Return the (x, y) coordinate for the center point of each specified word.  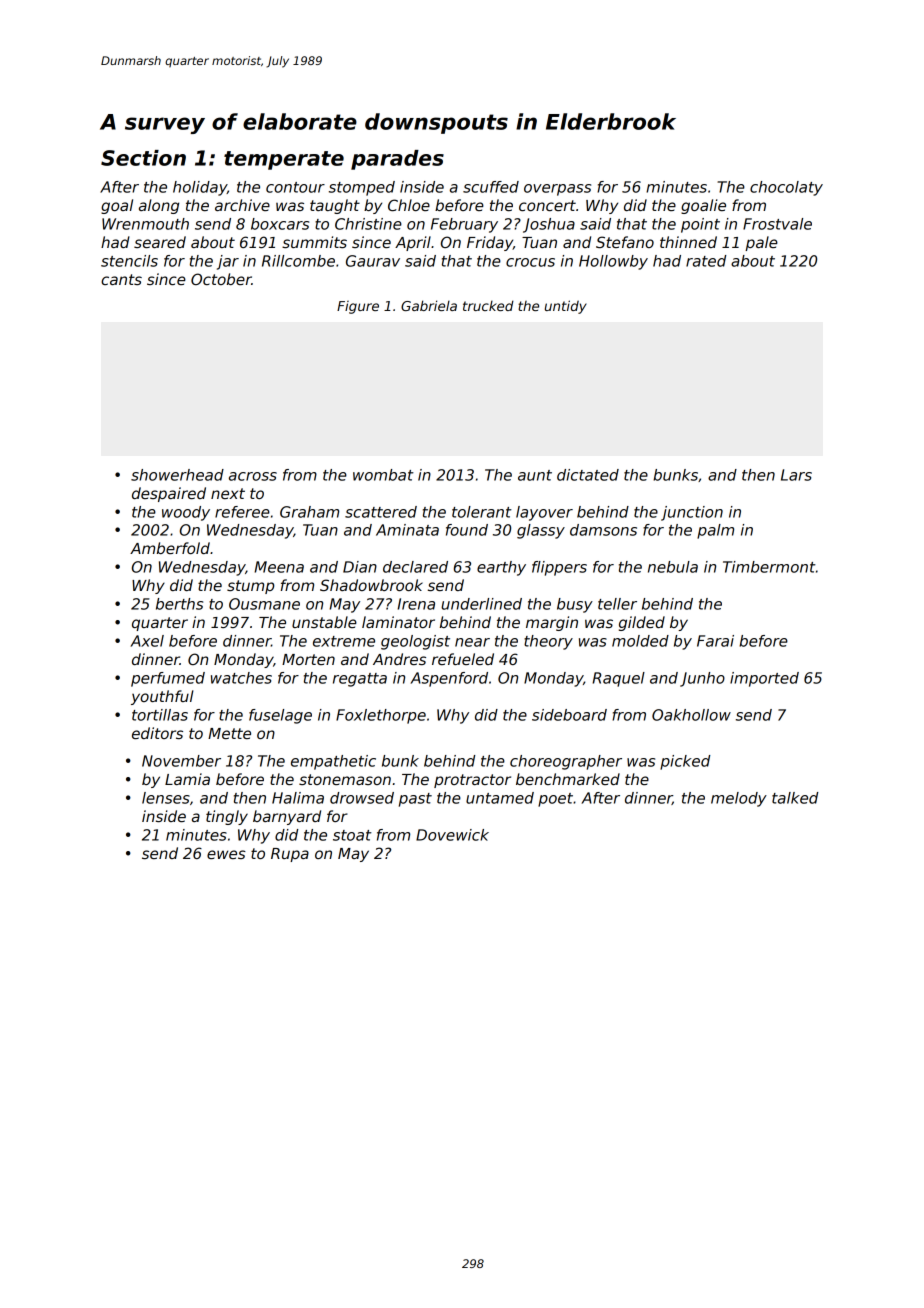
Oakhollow (691, 715)
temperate (284, 160)
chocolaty (786, 188)
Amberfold (170, 548)
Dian (360, 567)
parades (397, 160)
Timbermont (769, 567)
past (415, 800)
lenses (166, 798)
